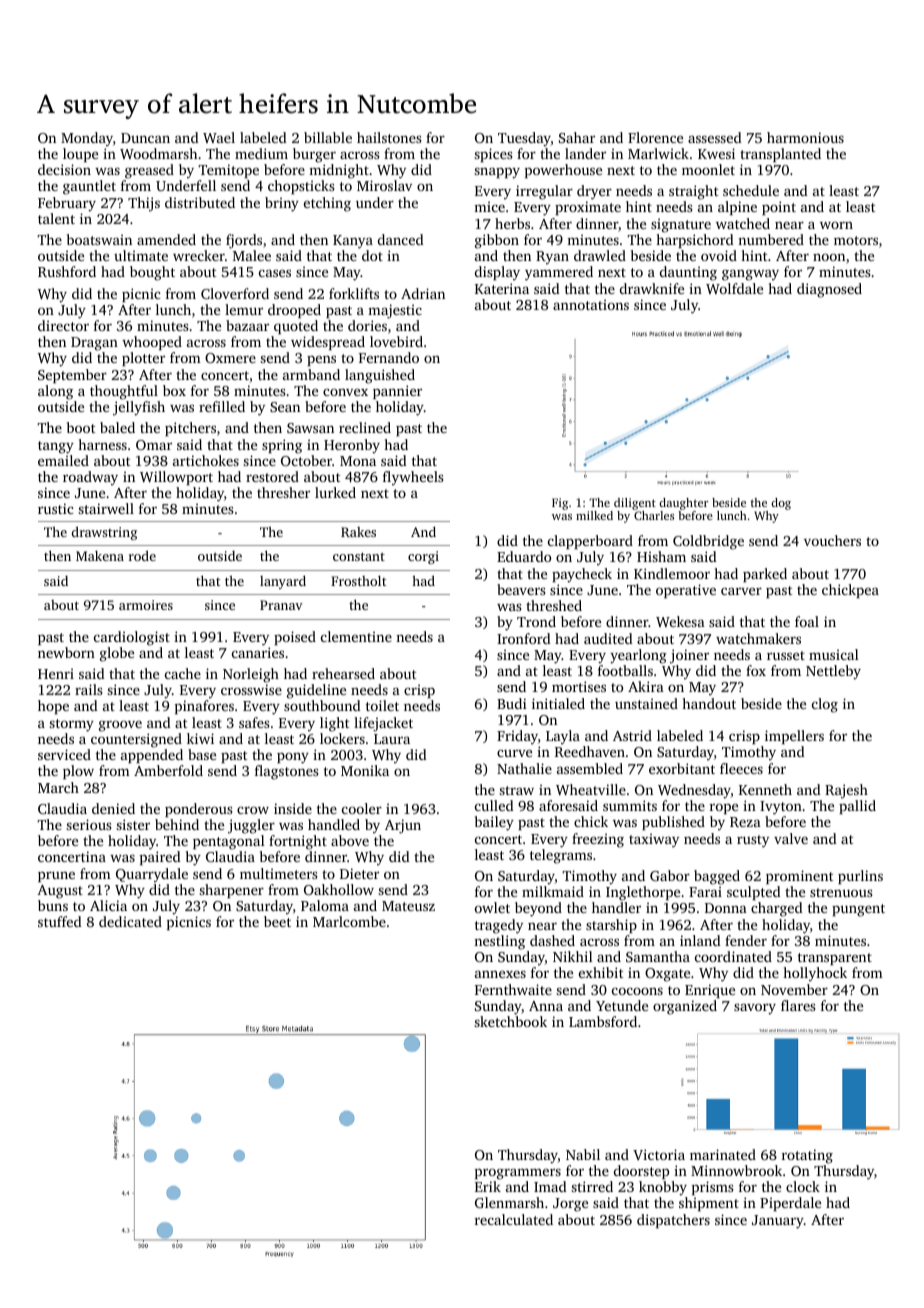 The height and width of the screenshot is (1308, 924). I want to click on dedicated, so click(130, 921).
